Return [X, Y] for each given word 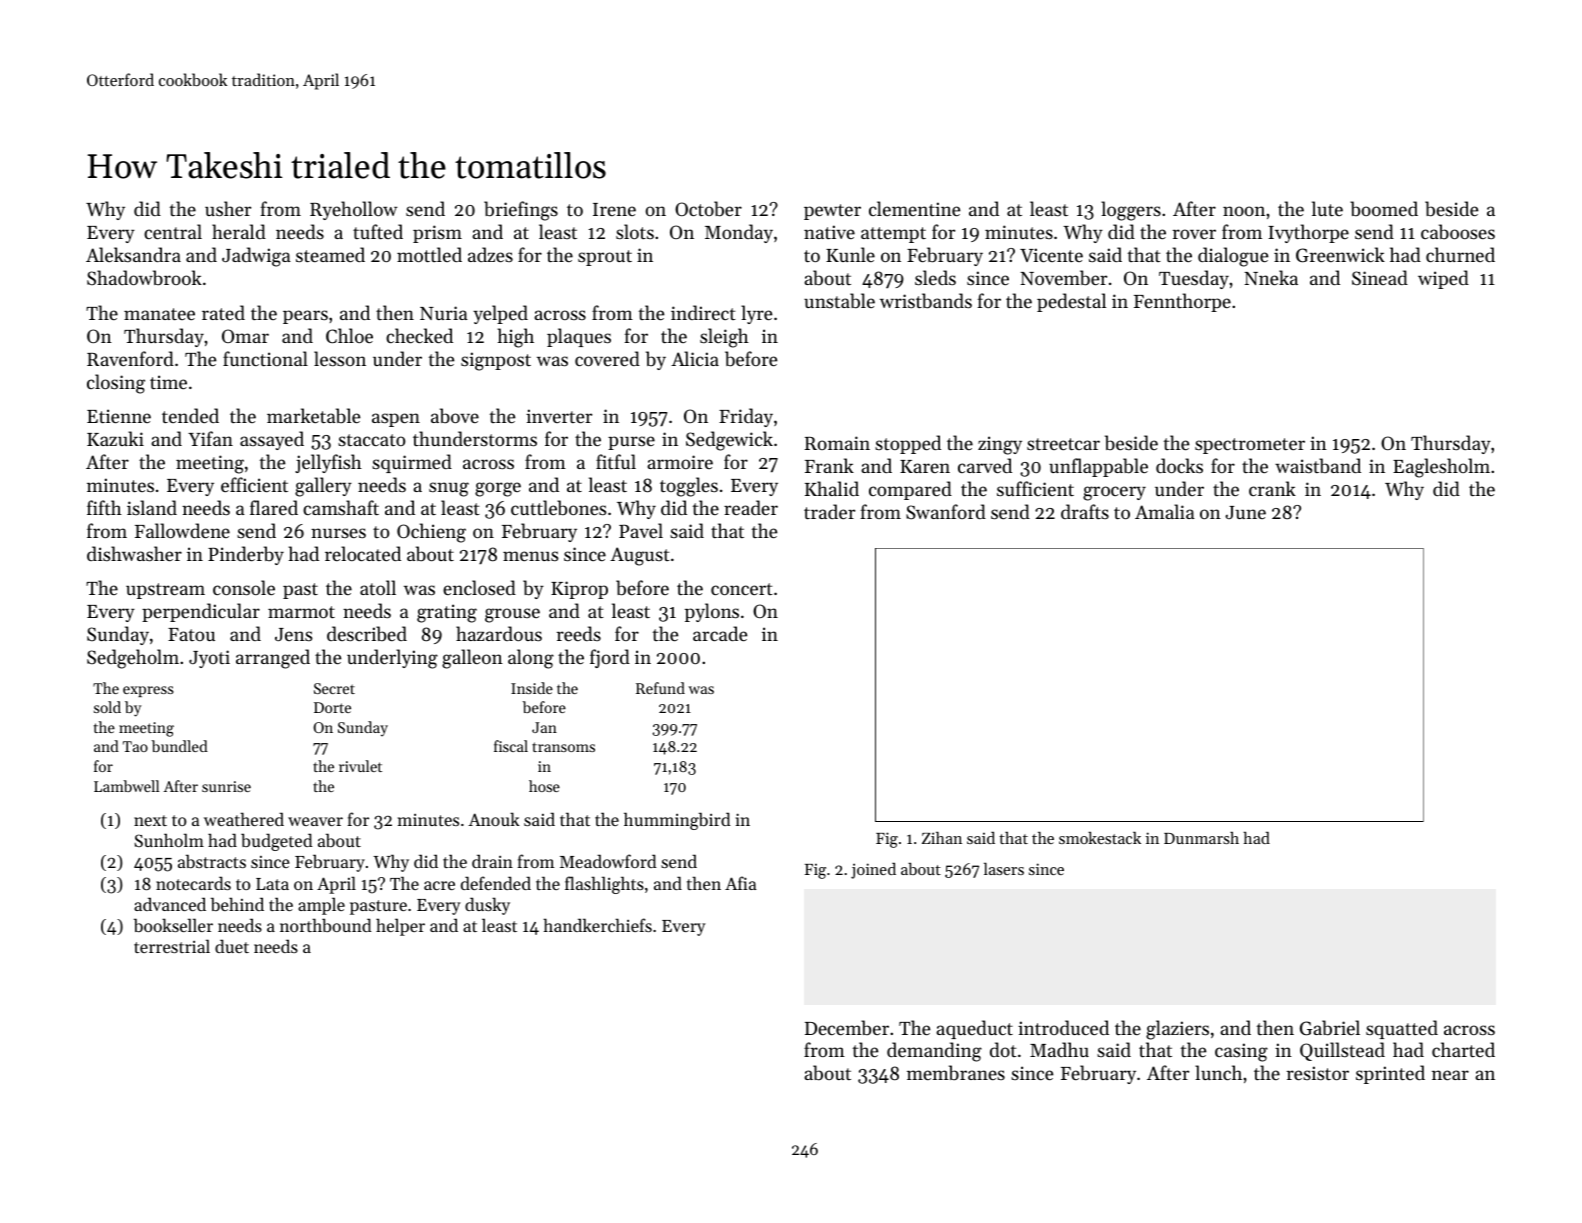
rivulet [360, 766]
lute [1327, 208]
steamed [330, 254]
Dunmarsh [1201, 838]
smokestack [1100, 837]
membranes [956, 1072]
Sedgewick [729, 441]
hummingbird [677, 821]
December [847, 1027]
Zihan [942, 838]
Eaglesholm [1441, 468]
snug [449, 489]
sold [107, 707]
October [708, 209]
